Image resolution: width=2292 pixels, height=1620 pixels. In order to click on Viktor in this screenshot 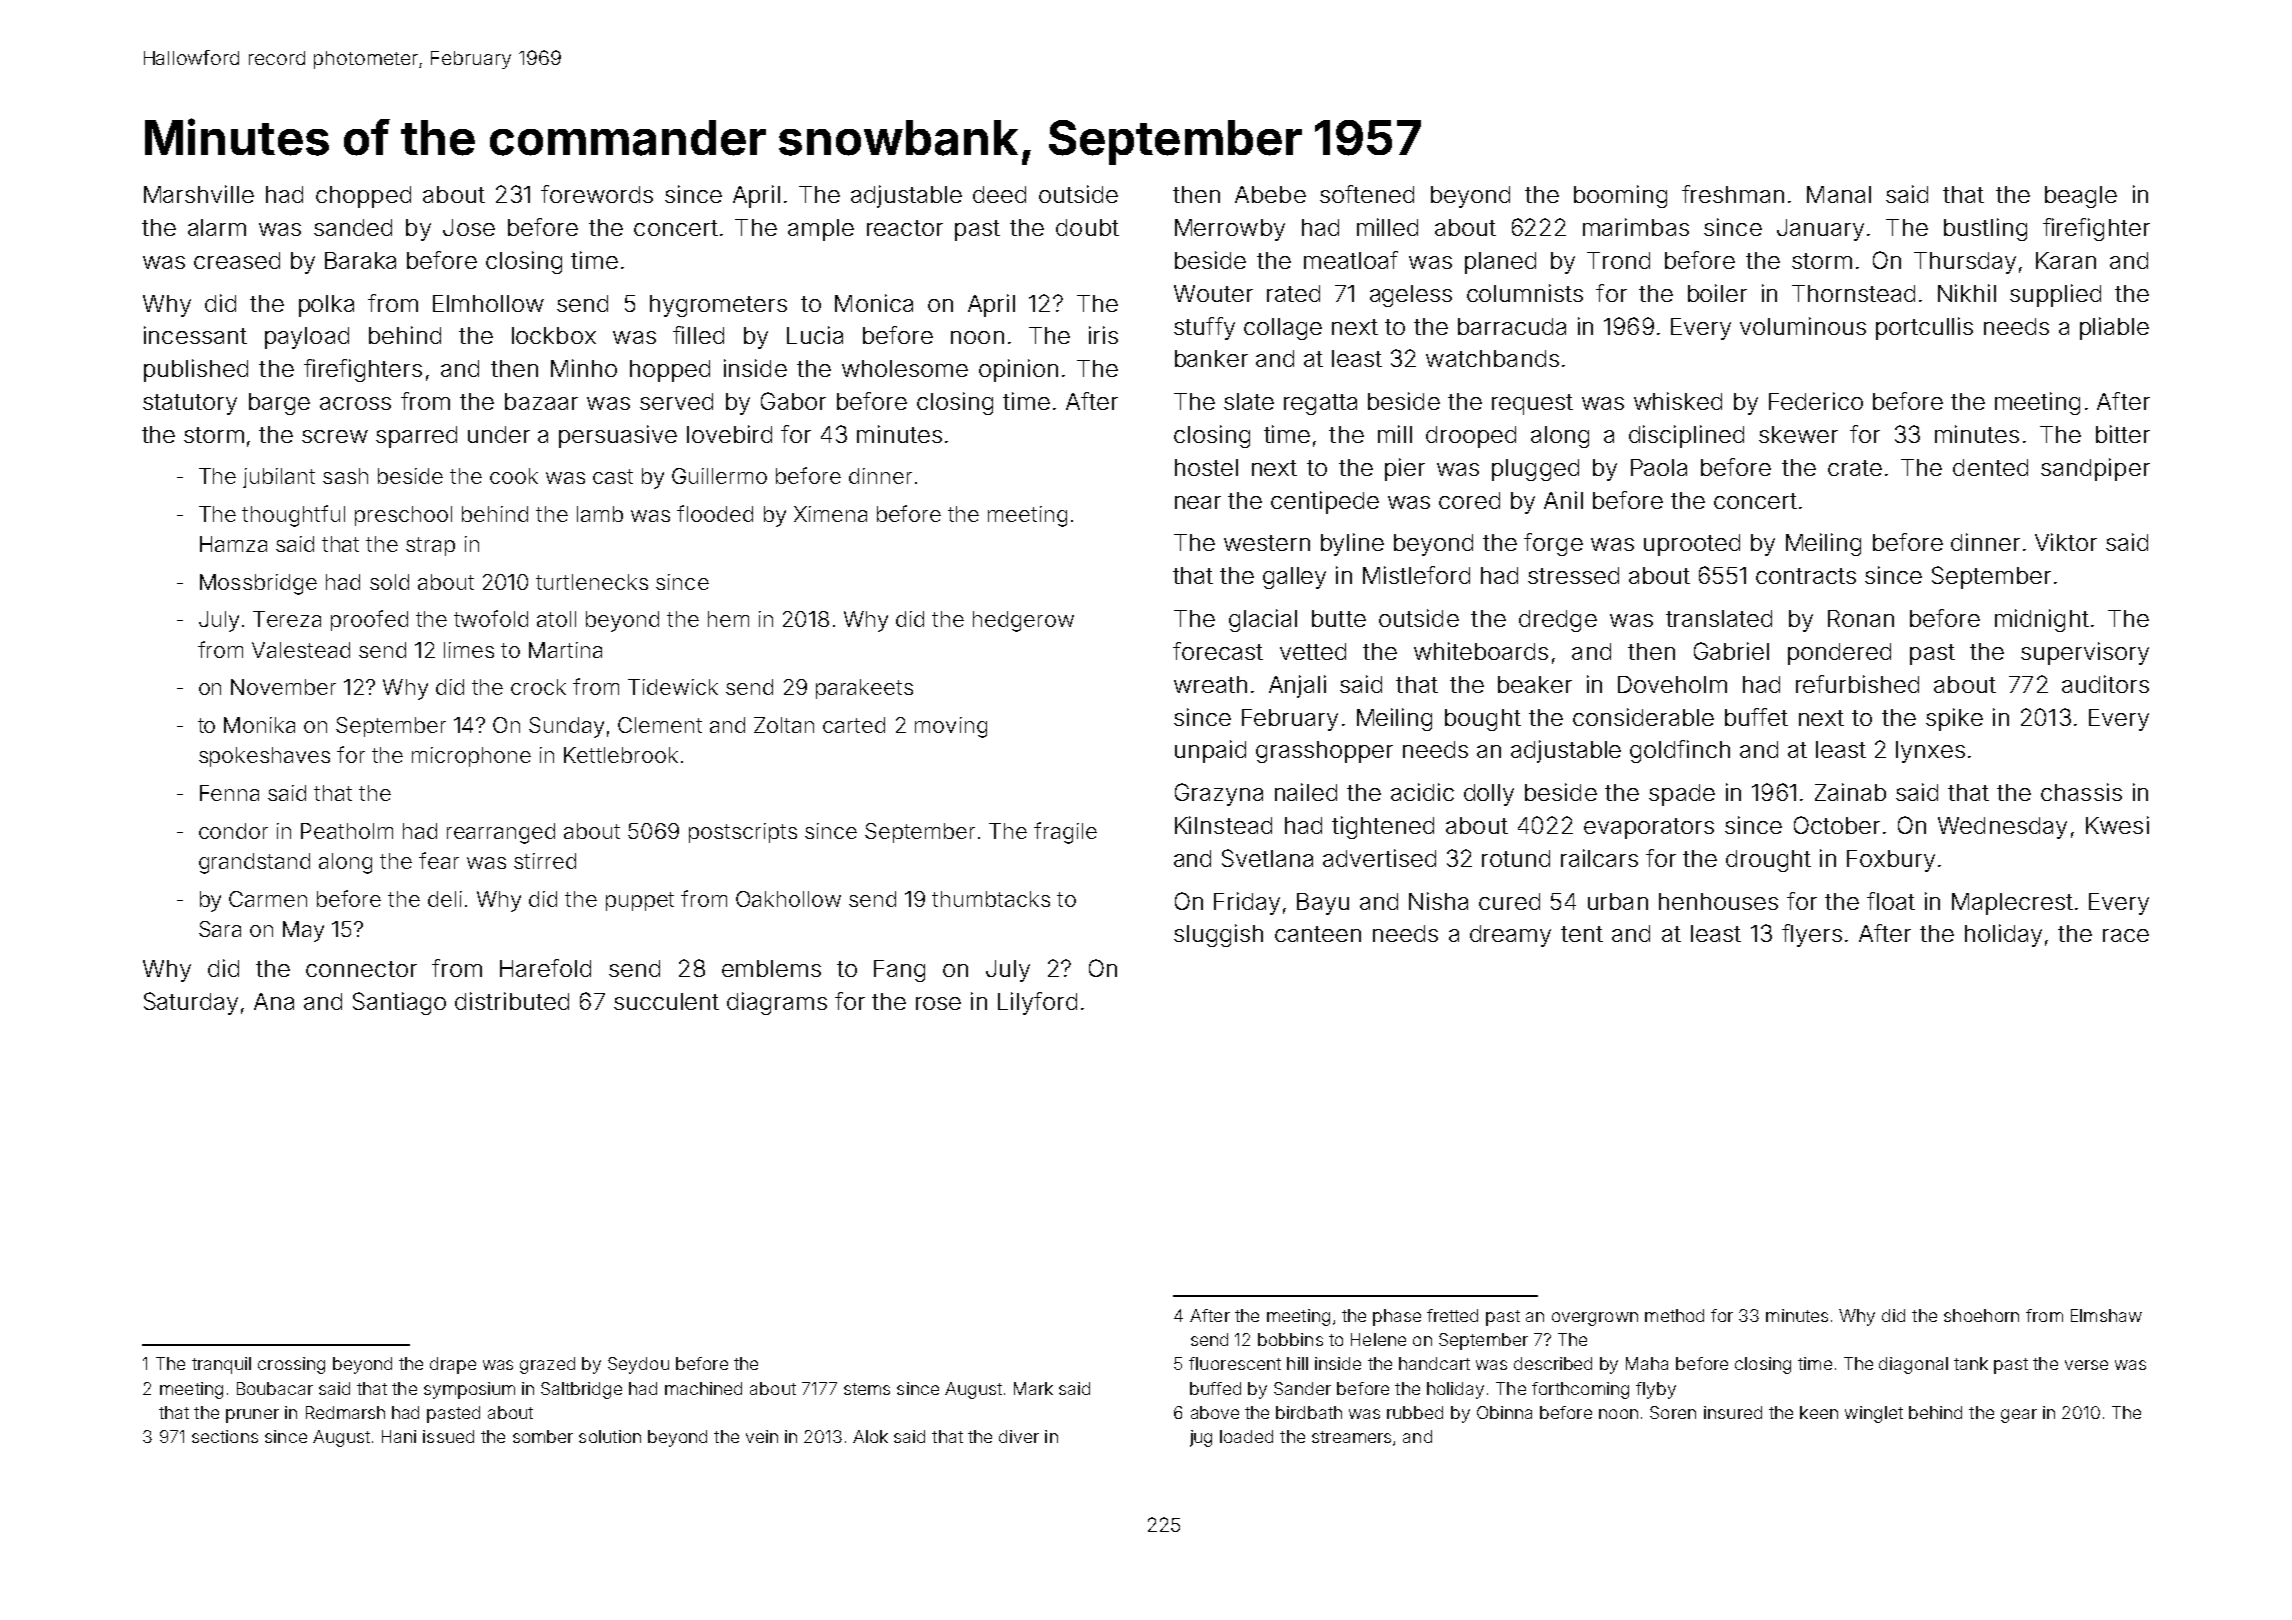, I will do `click(2066, 542)`.
